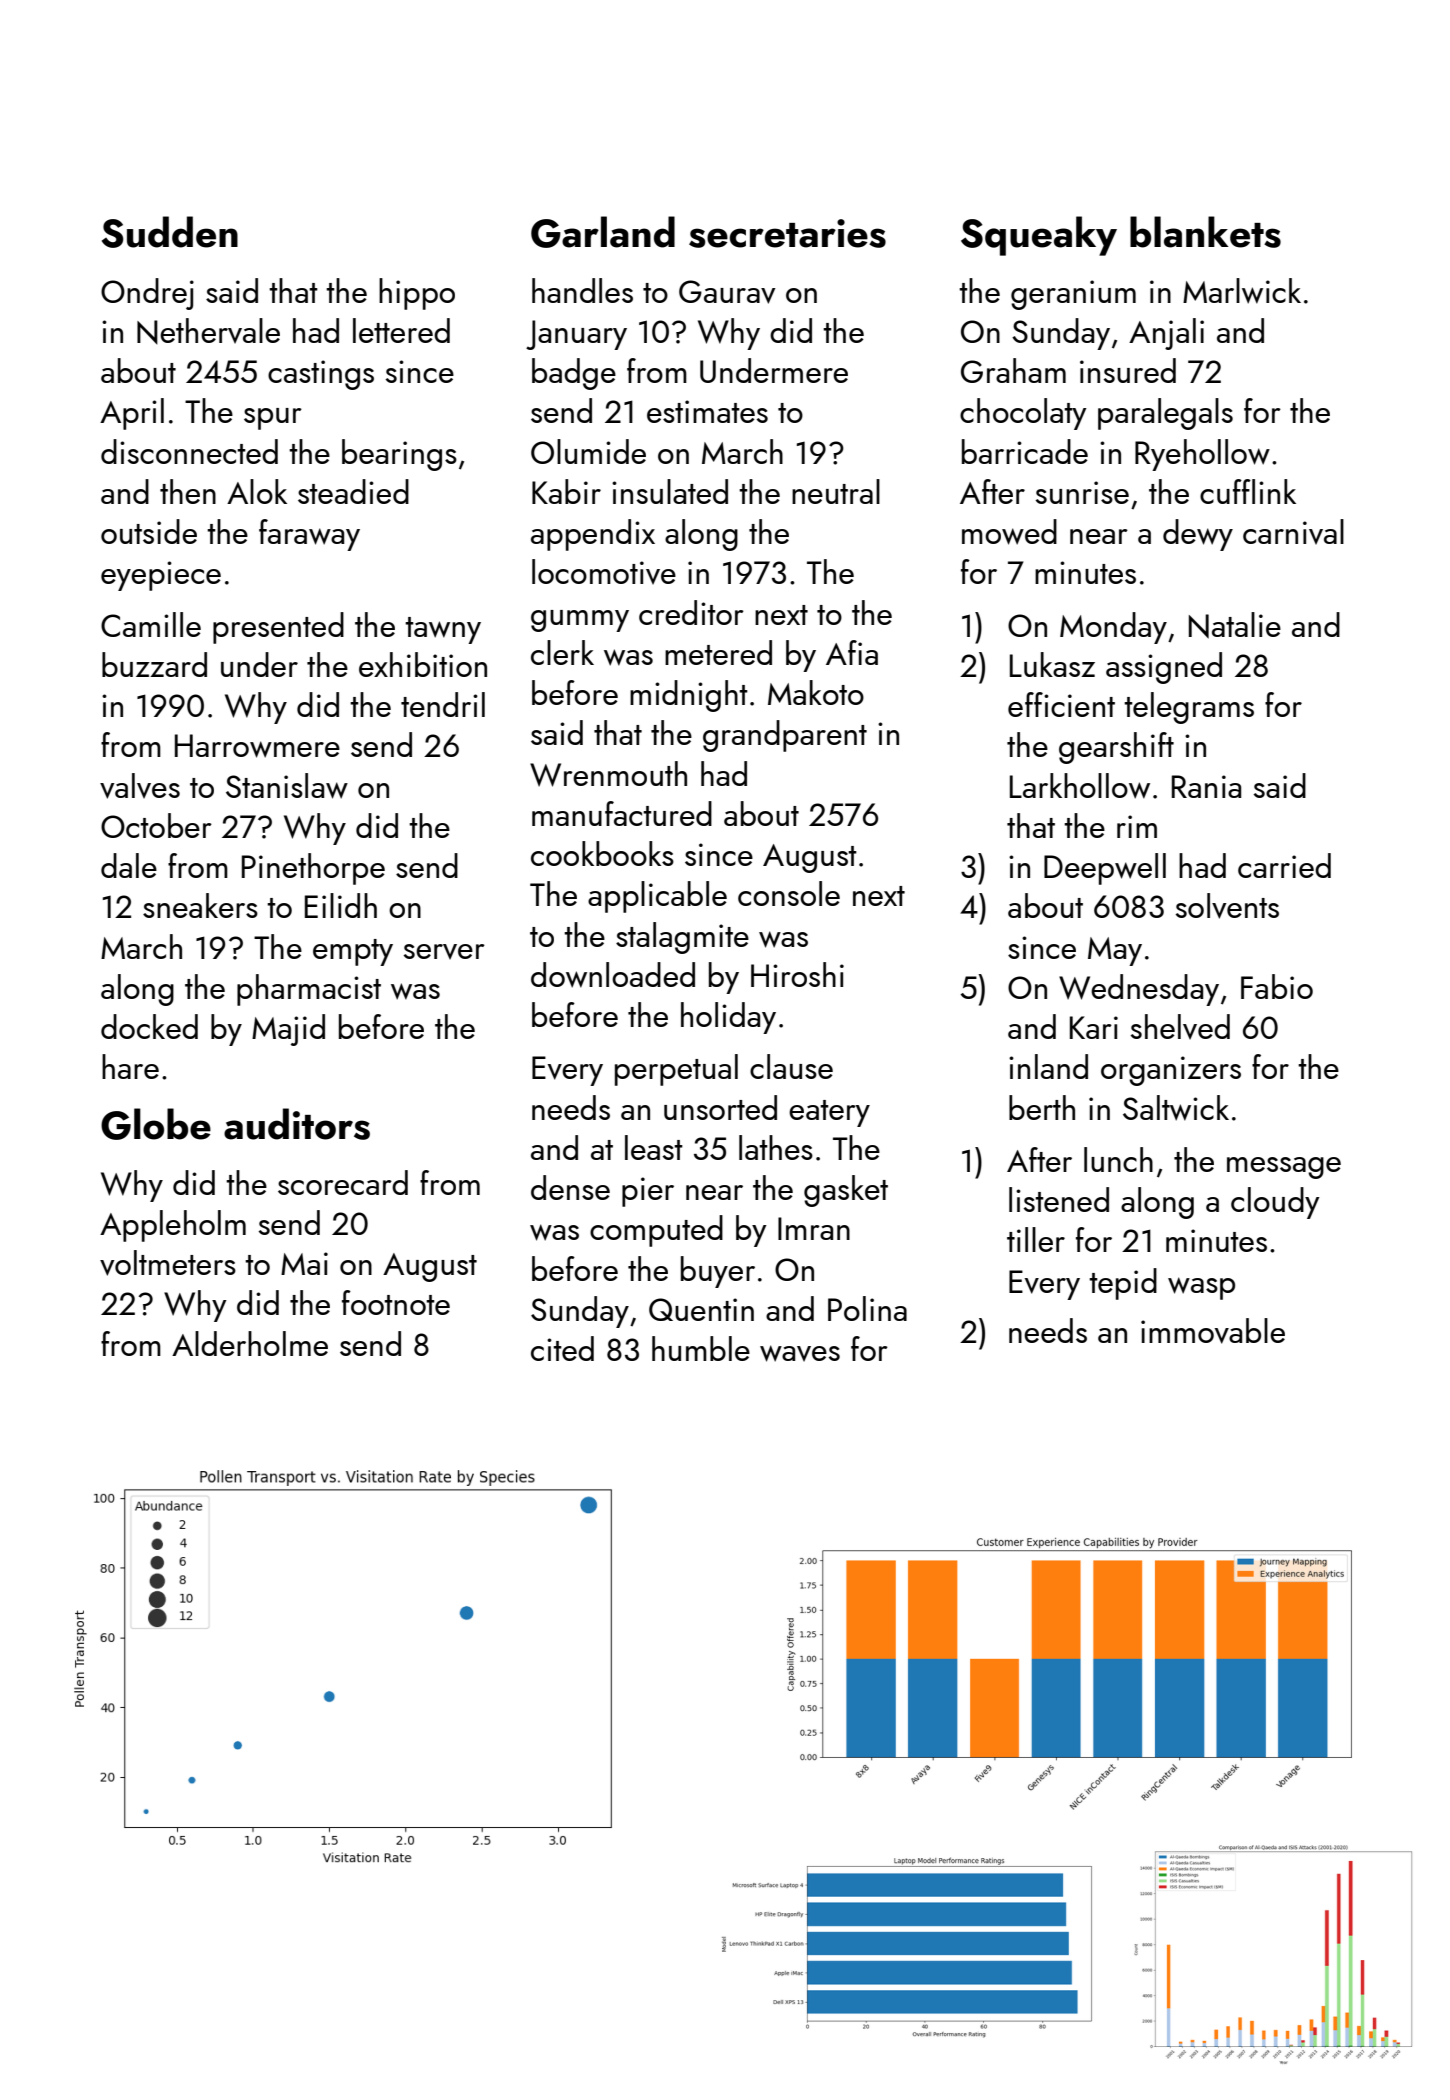  What do you see at coordinates (574, 374) in the screenshot?
I see `badge` at bounding box center [574, 374].
